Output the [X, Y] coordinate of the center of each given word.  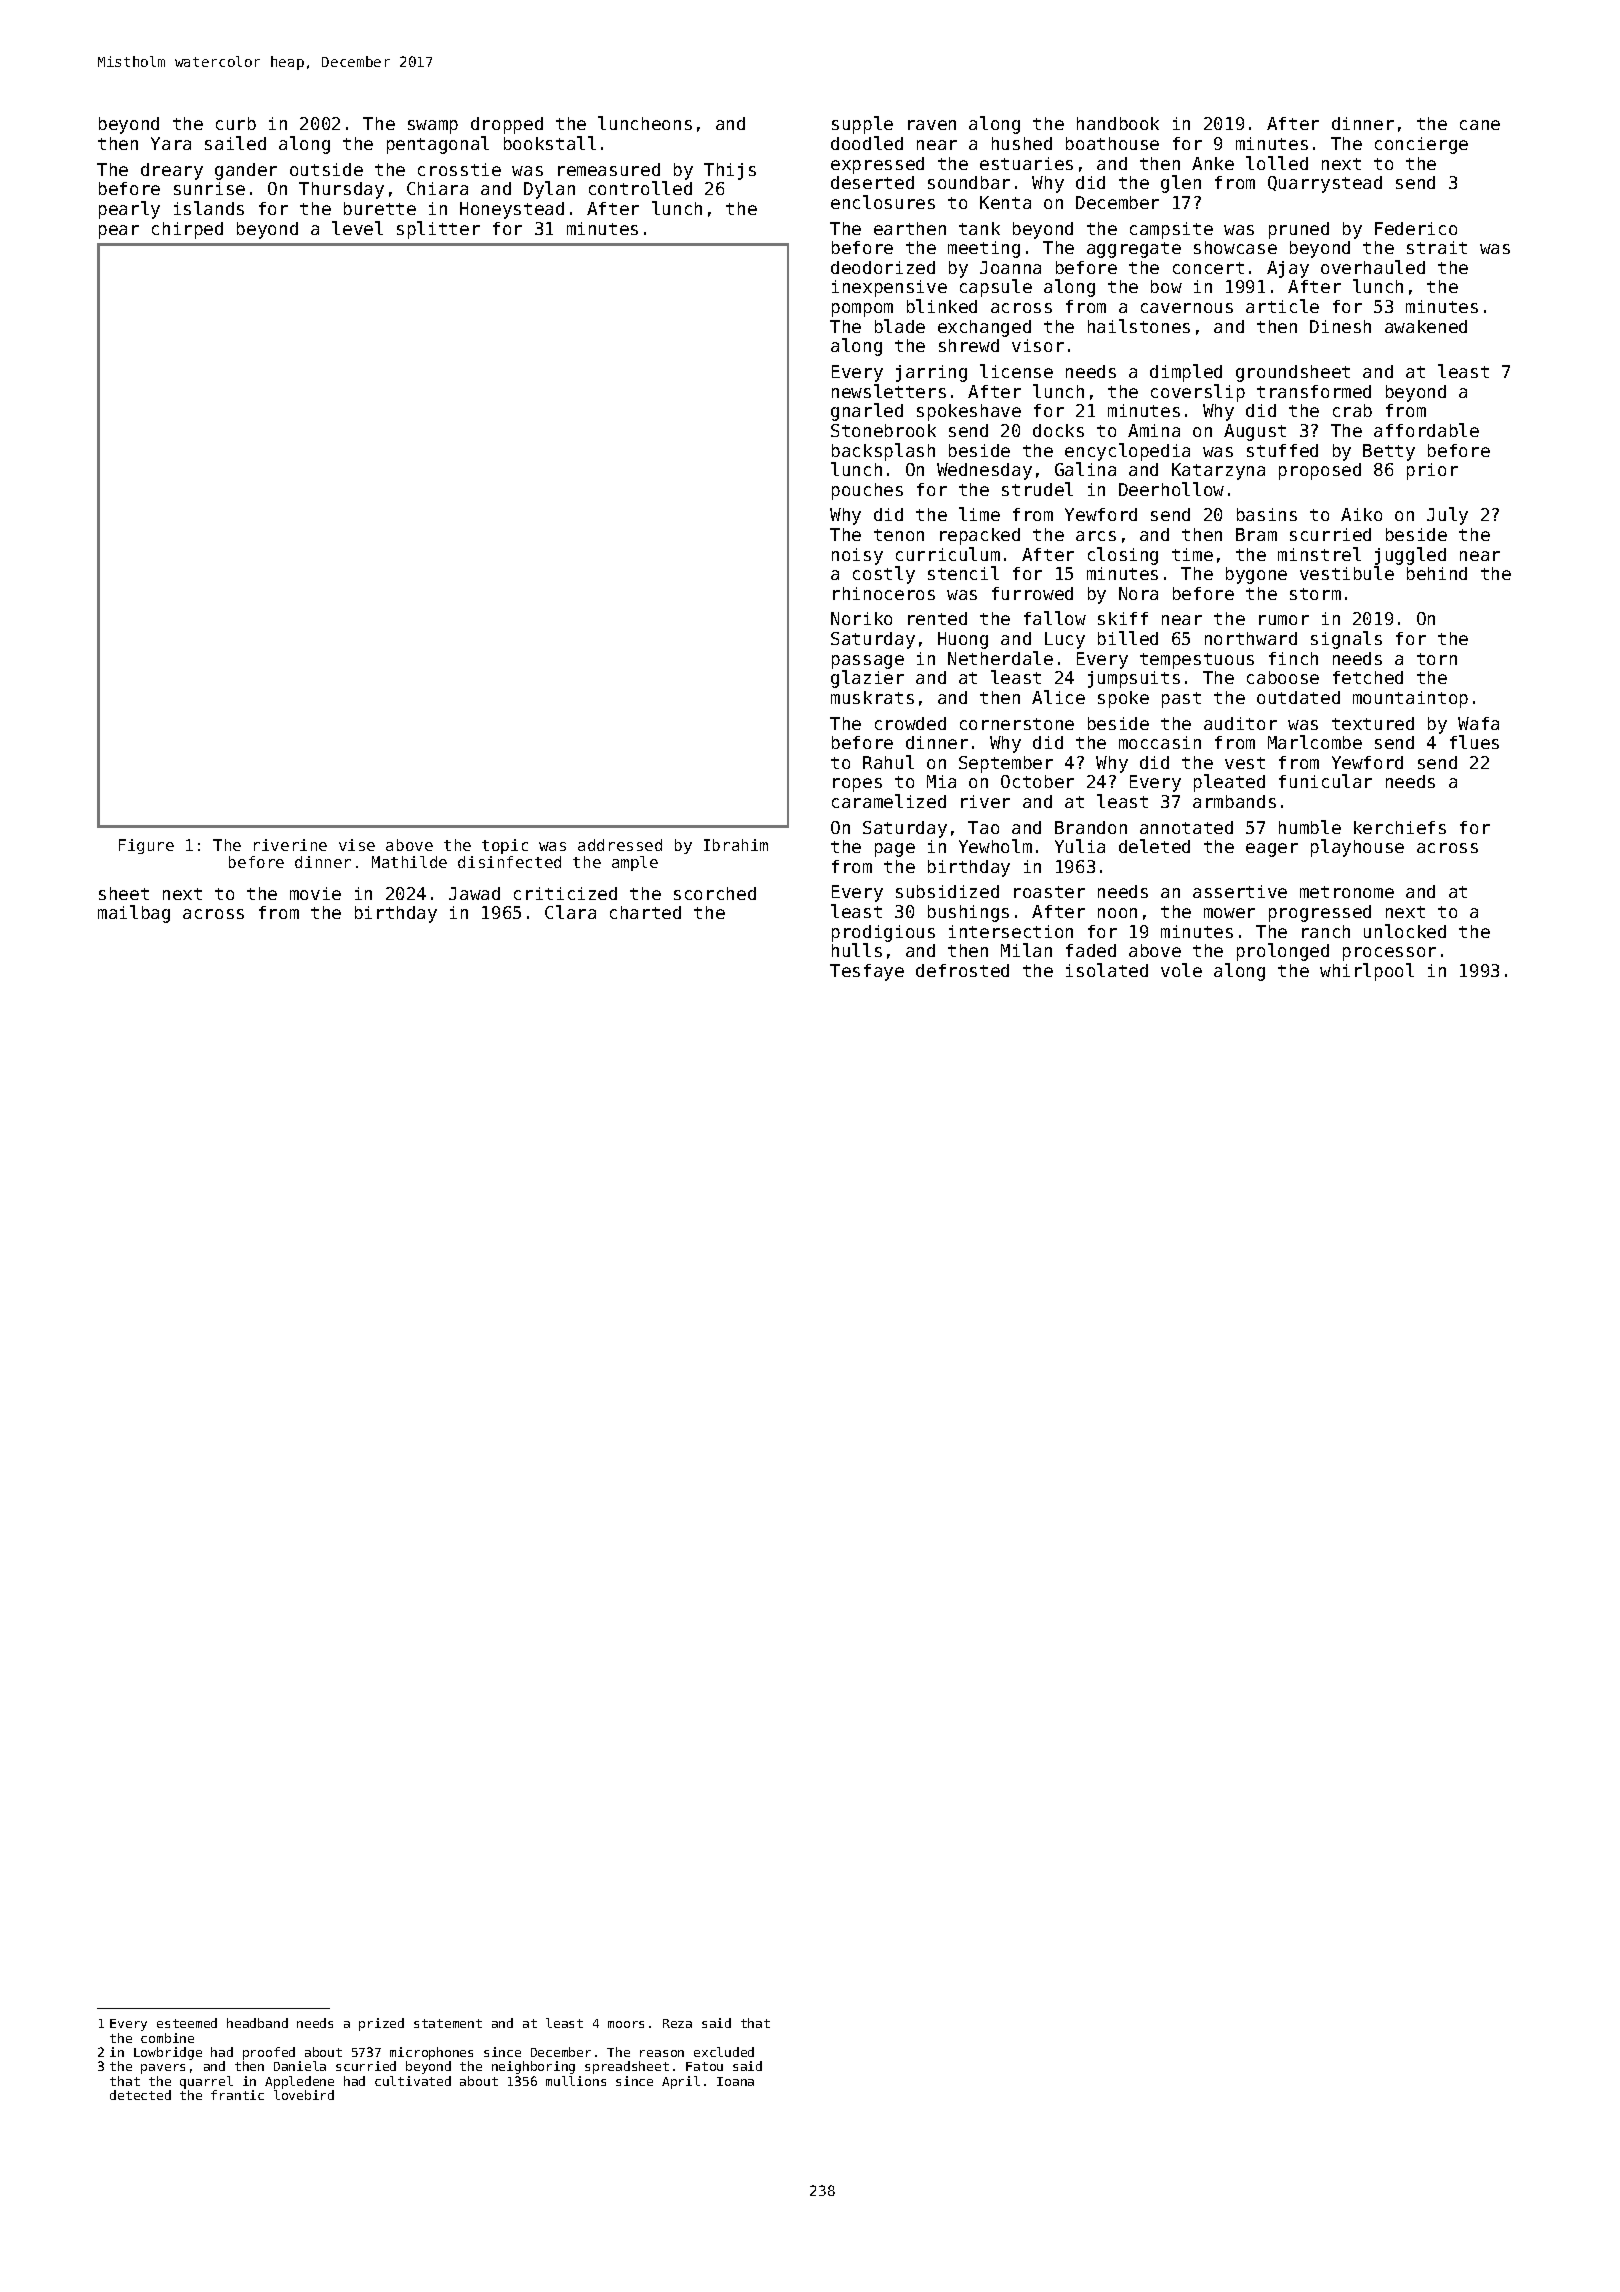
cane [1480, 125]
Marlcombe [1315, 742]
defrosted [962, 970]
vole [1181, 970]
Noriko [861, 618]
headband [257, 2023]
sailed [235, 143]
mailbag [134, 914]
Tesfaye [867, 972]
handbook [1118, 123]
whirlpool [1367, 972]
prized [381, 2024]
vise [357, 845]
